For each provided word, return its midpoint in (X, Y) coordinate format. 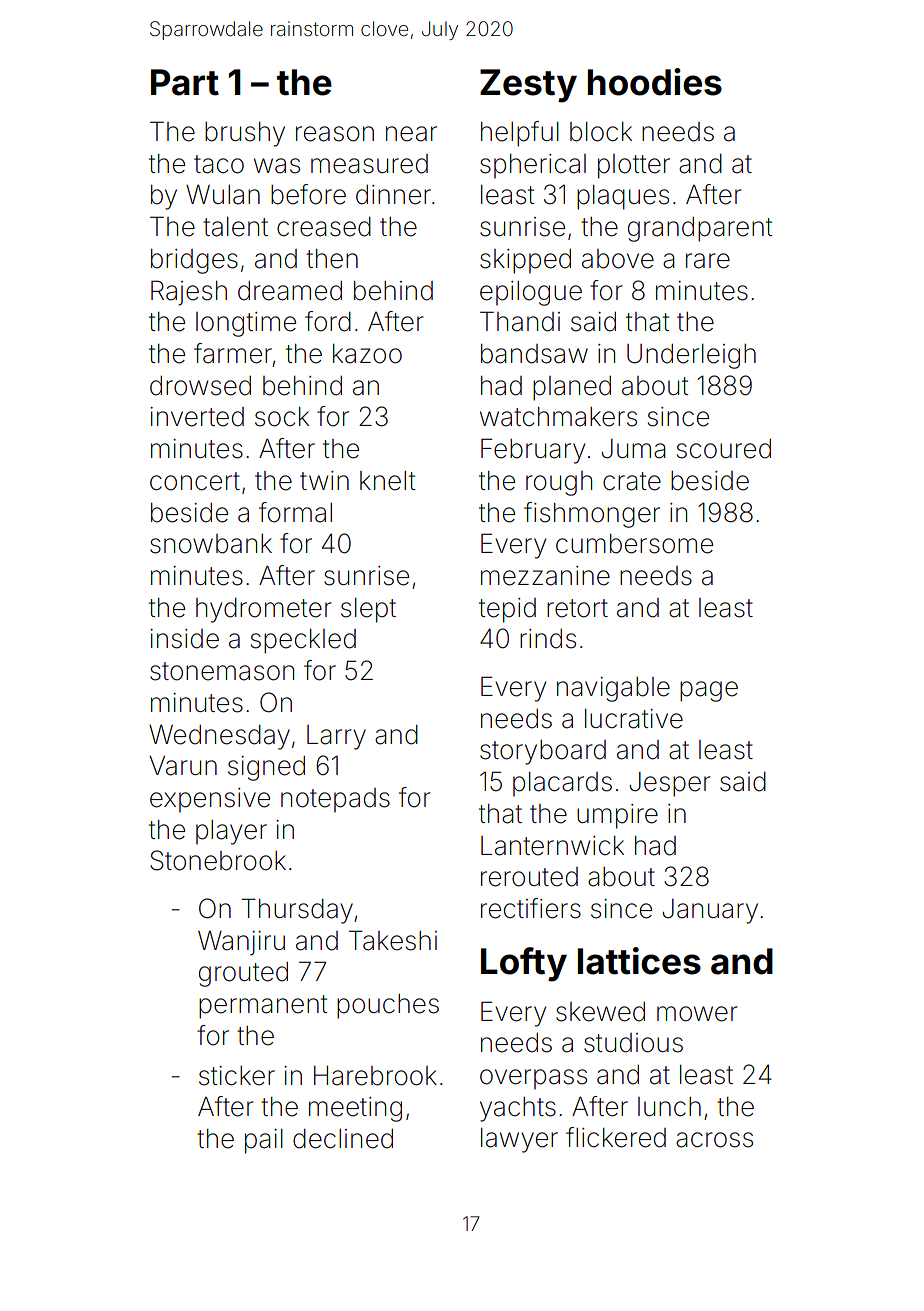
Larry (336, 737)
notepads (335, 800)
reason (335, 134)
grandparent (700, 229)
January (710, 911)
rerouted (529, 877)
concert (195, 481)
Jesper (669, 784)
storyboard (543, 752)
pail (264, 1141)
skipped (525, 261)
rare (708, 261)
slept (368, 610)
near (411, 134)
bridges (194, 261)
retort (577, 608)
